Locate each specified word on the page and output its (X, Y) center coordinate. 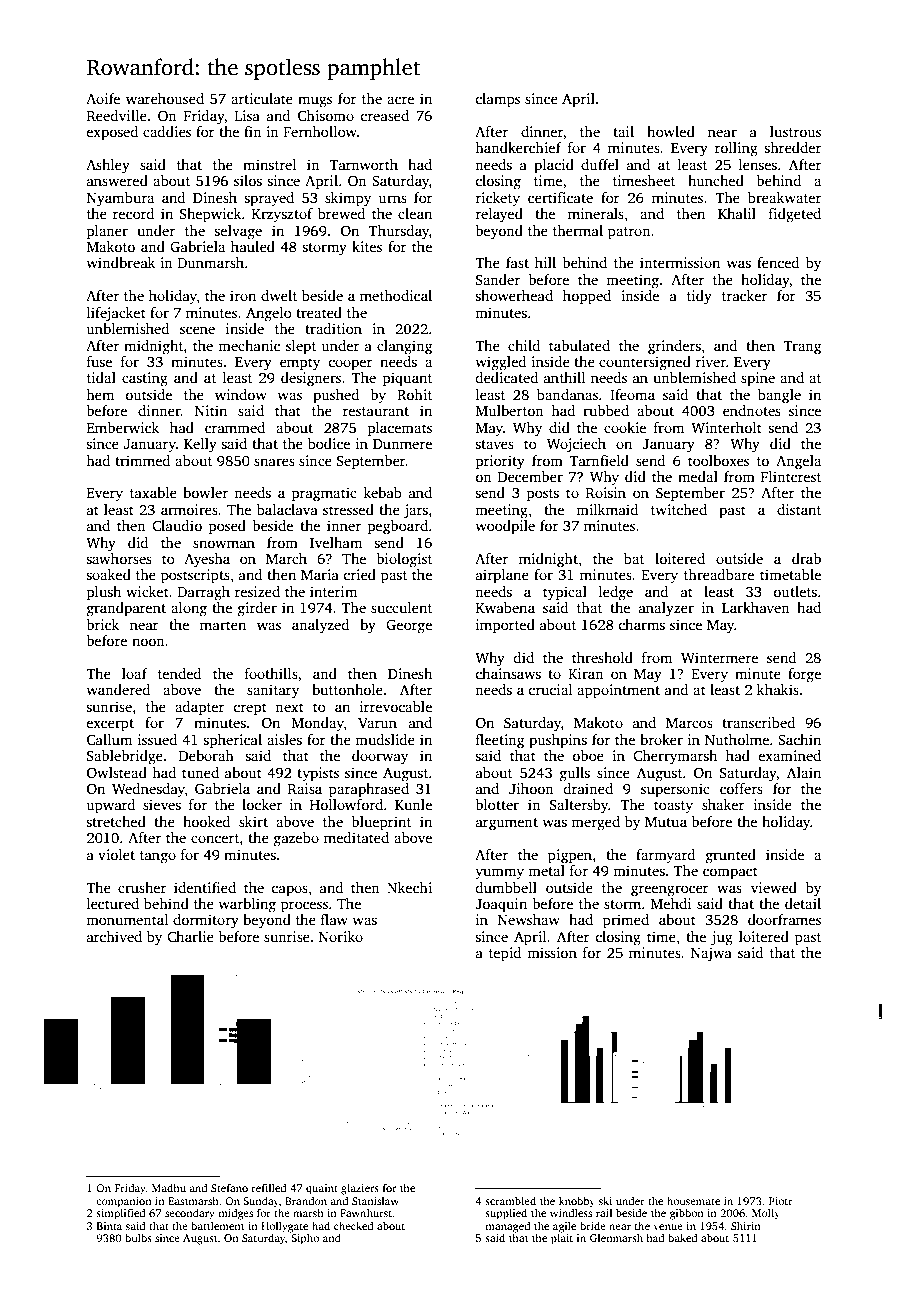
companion (124, 1202)
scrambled (510, 1200)
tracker (744, 295)
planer (107, 232)
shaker (723, 804)
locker (262, 804)
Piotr (781, 1201)
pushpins (558, 741)
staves (494, 444)
